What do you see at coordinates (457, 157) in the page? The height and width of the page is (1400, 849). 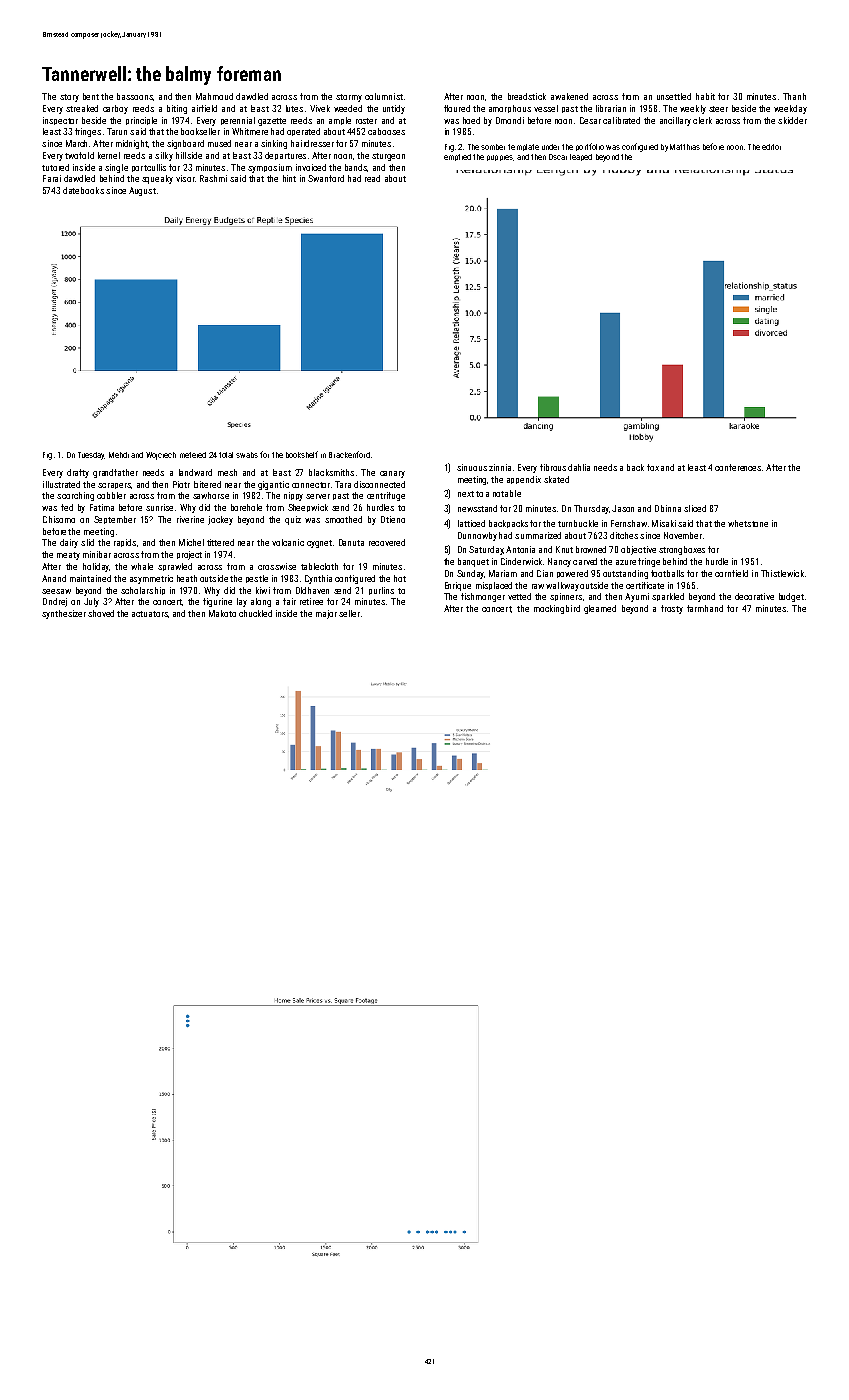 I see `emptied` at bounding box center [457, 157].
